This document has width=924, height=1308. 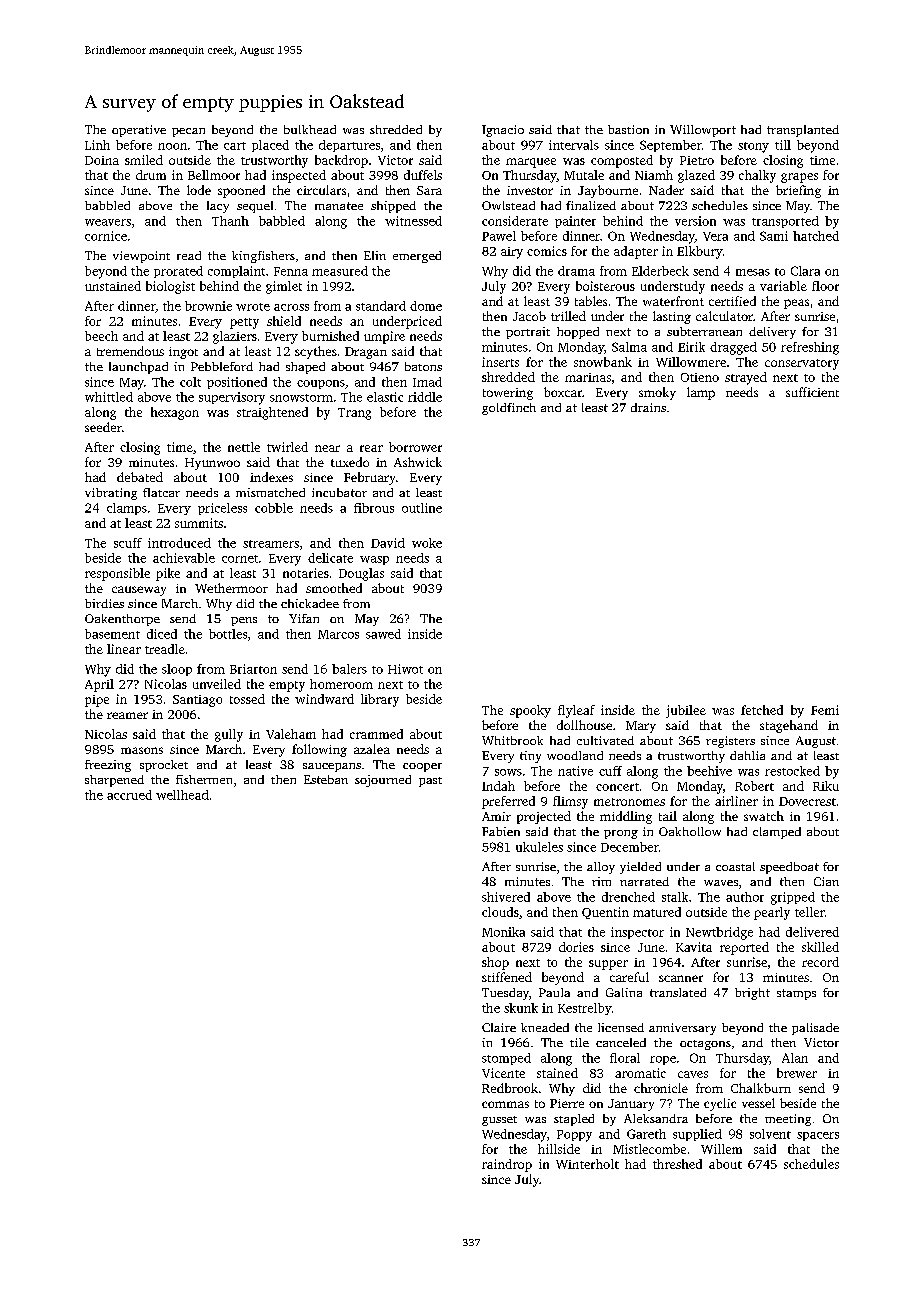 What do you see at coordinates (429, 190) in the document?
I see `Sara` at bounding box center [429, 190].
